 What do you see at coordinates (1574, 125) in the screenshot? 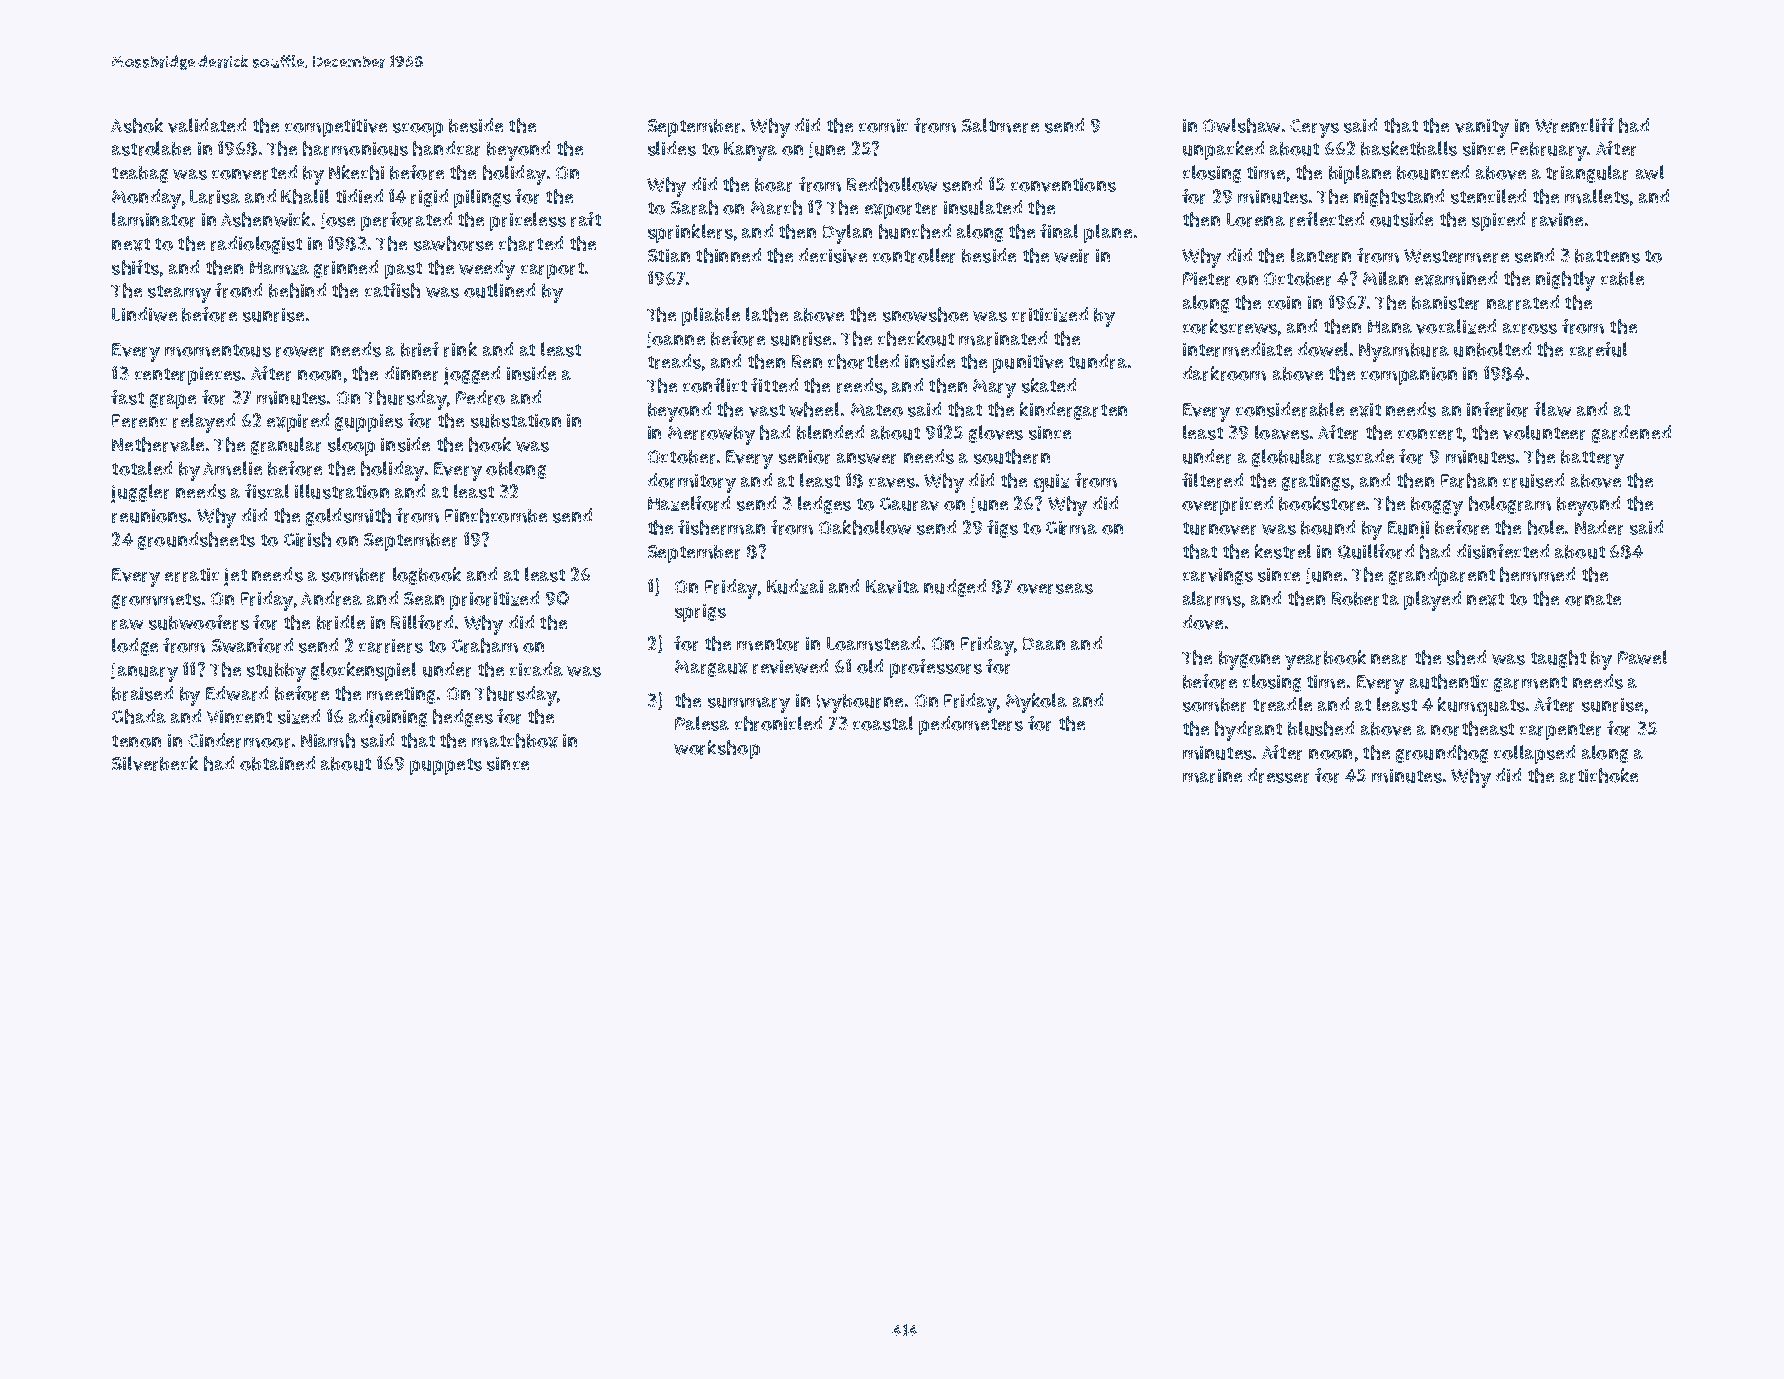
I see `Wrencliff` at bounding box center [1574, 125].
